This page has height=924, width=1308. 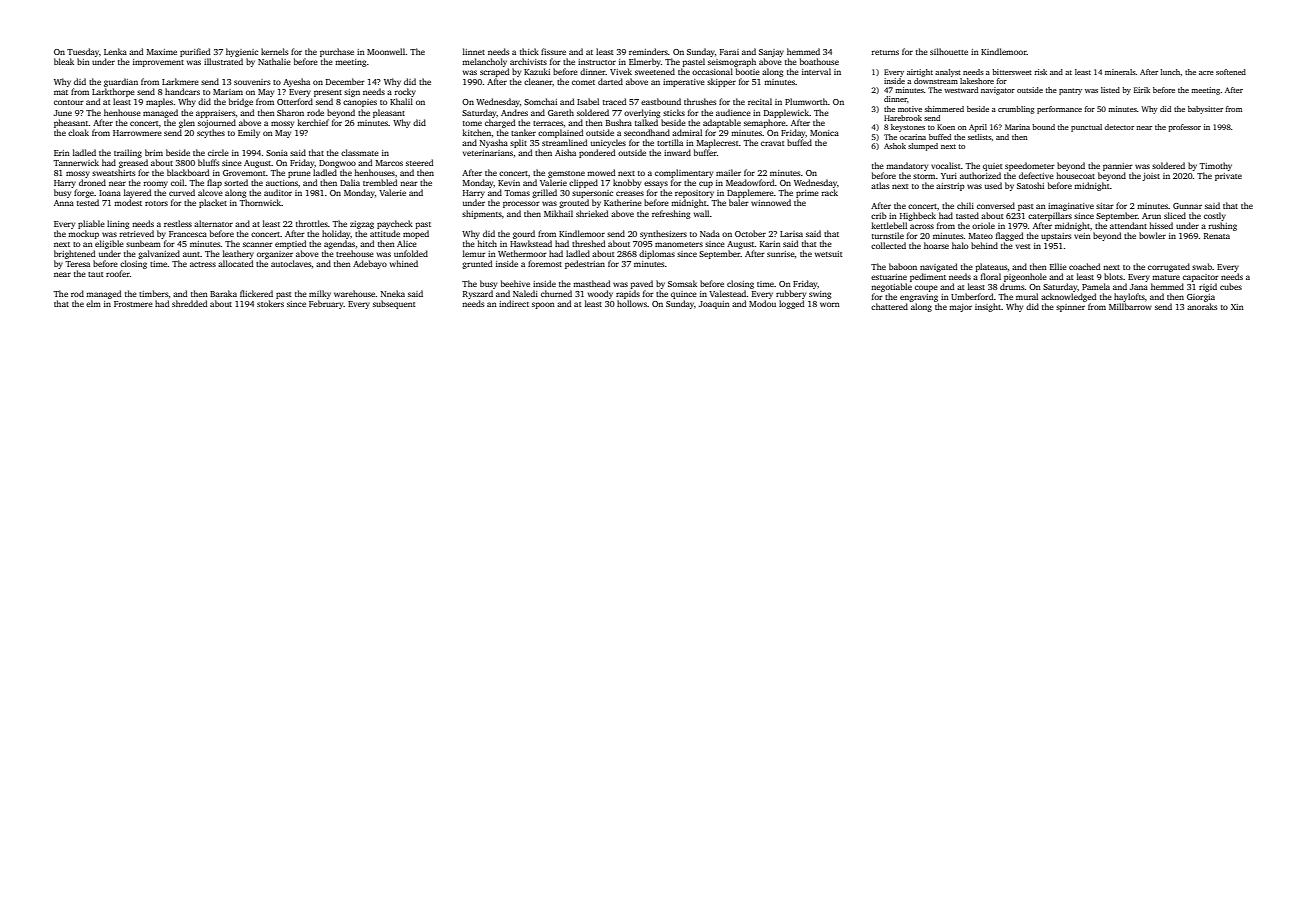 What do you see at coordinates (588, 243) in the page?
I see `threshed` at bounding box center [588, 243].
